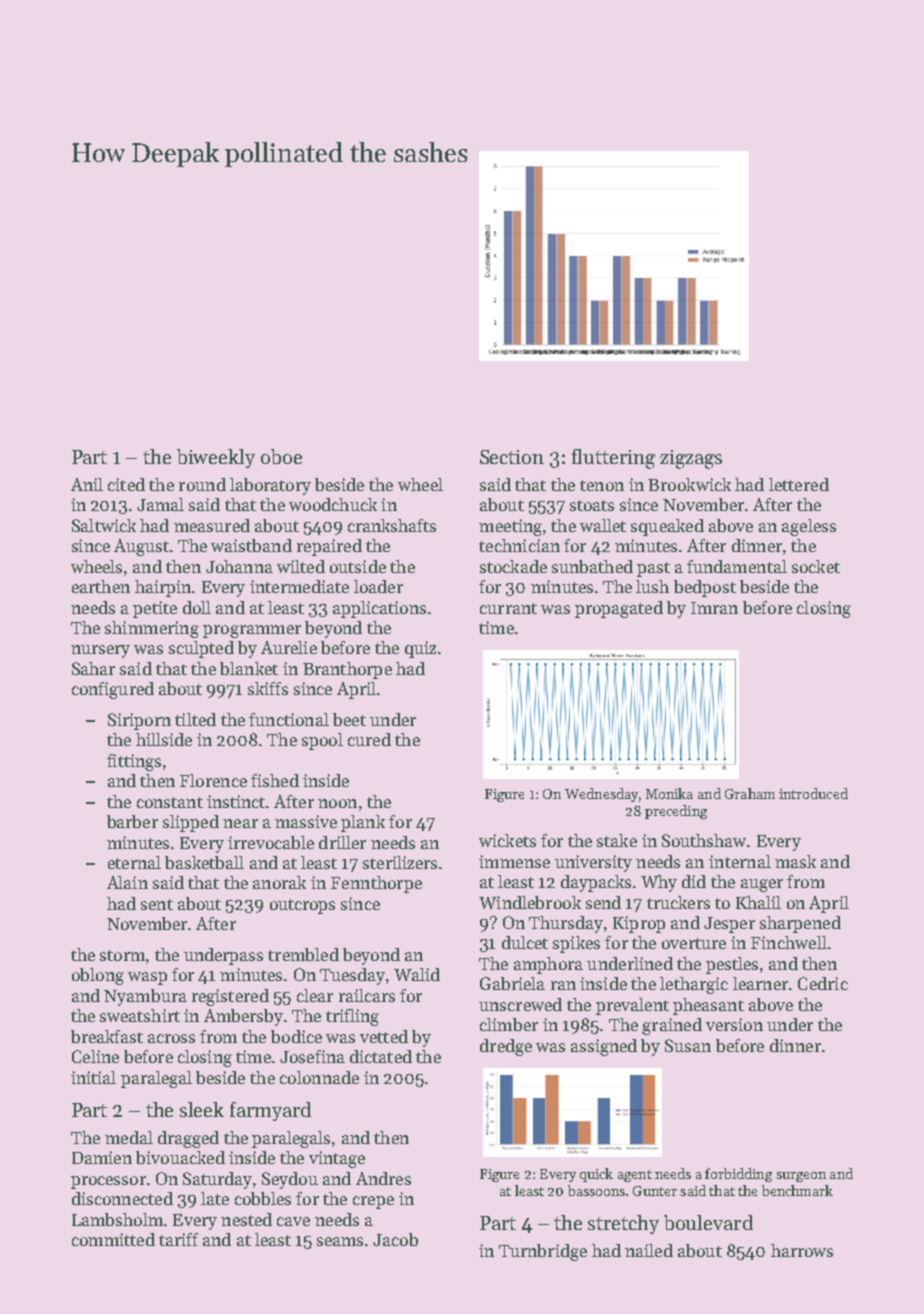  I want to click on cited, so click(126, 484).
